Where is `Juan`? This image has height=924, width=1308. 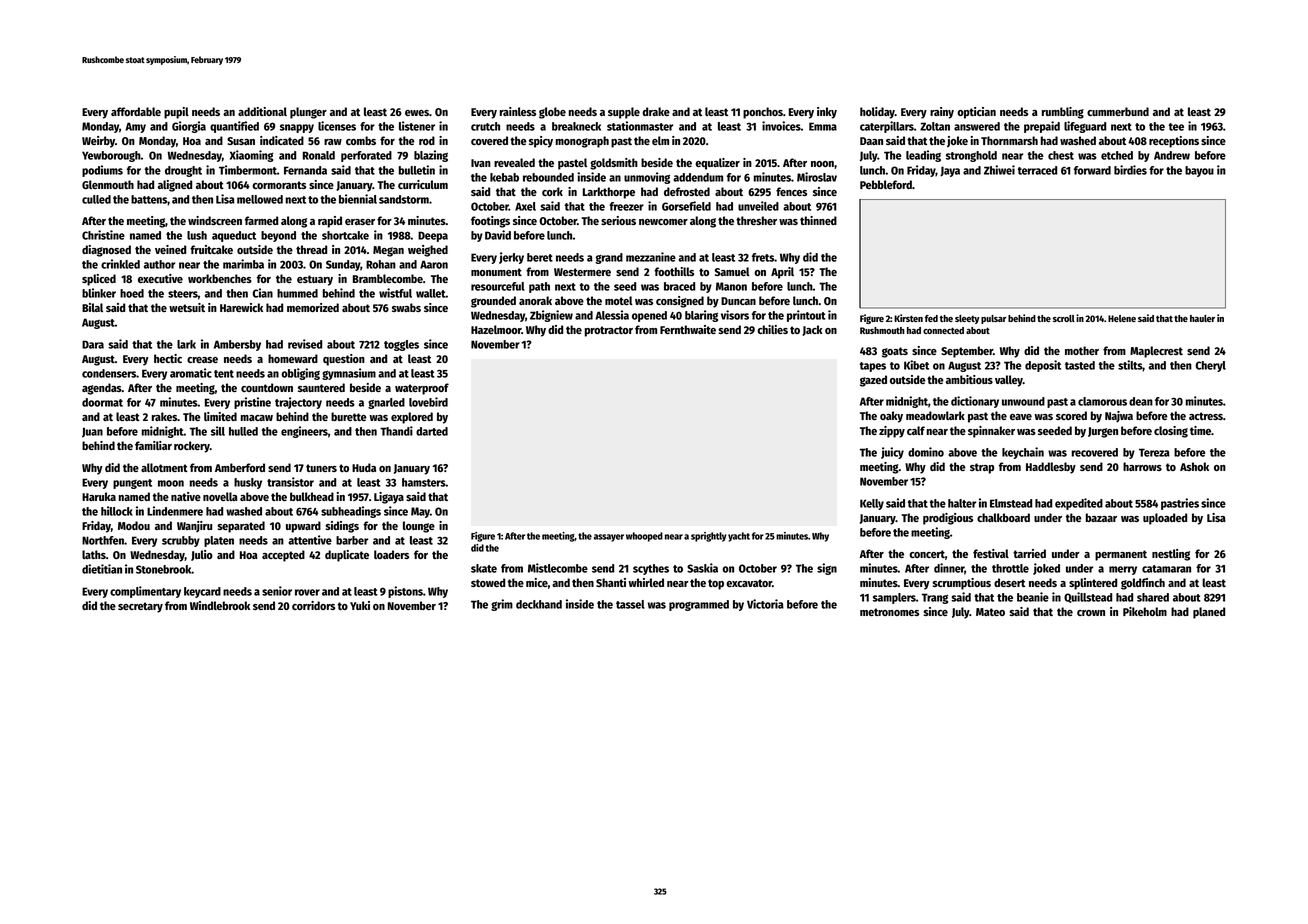
Juan is located at coordinates (92, 432).
